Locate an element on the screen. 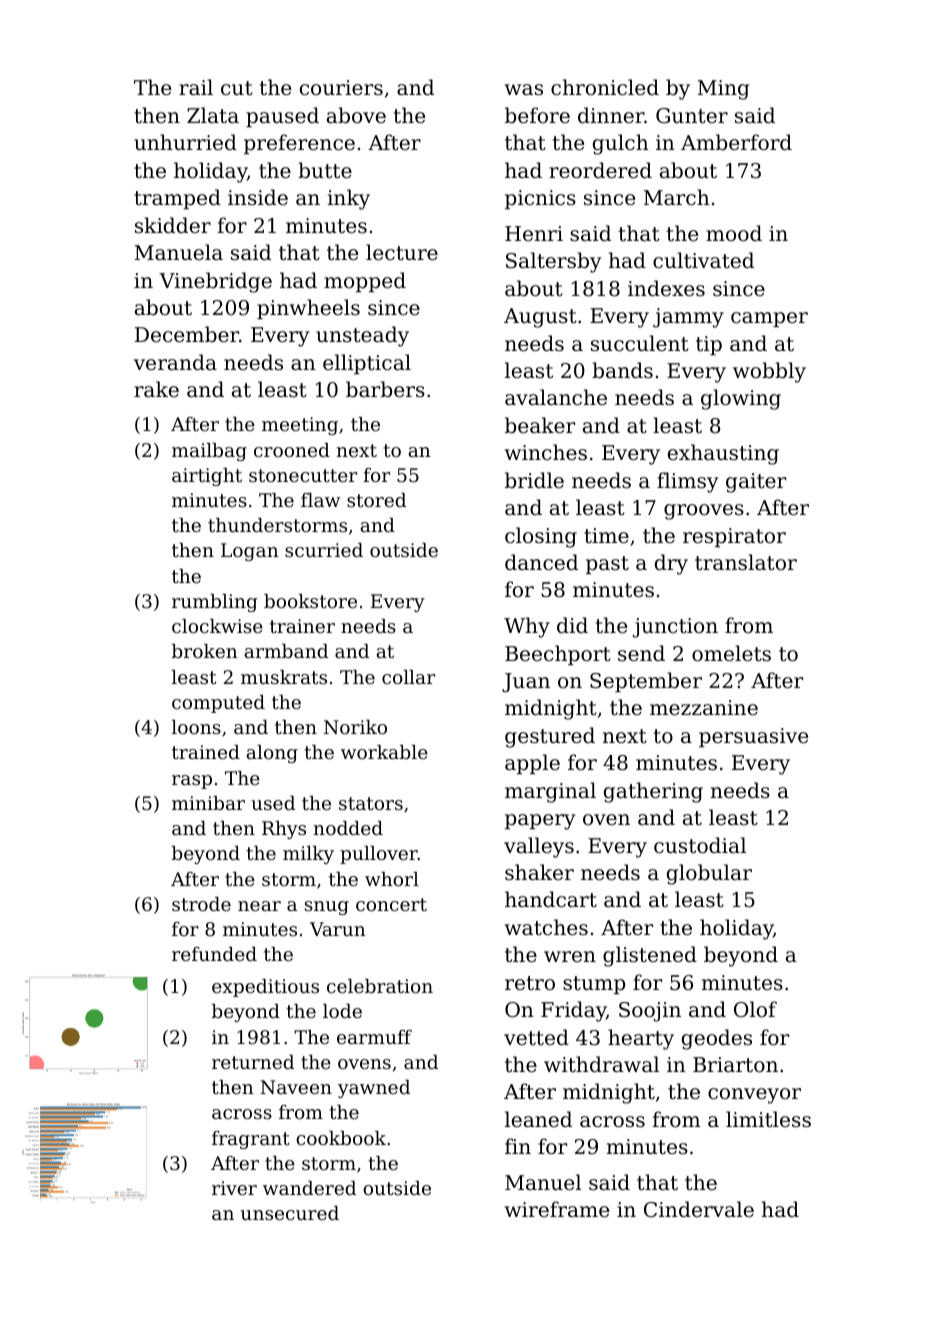 Image resolution: width=947 pixels, height=1344 pixels. broken is located at coordinates (205, 651).
